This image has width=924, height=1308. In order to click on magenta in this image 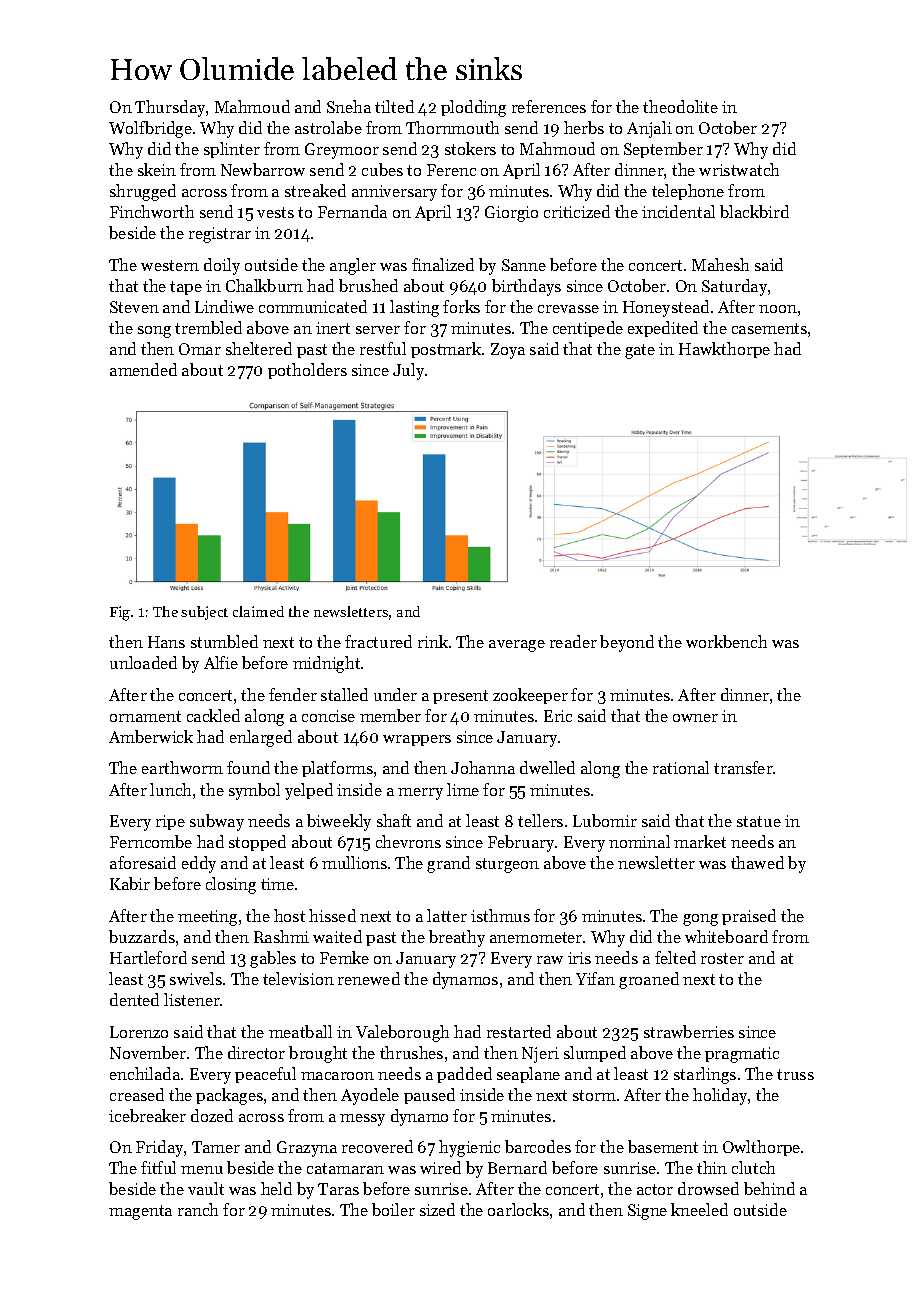, I will do `click(140, 1212)`.
